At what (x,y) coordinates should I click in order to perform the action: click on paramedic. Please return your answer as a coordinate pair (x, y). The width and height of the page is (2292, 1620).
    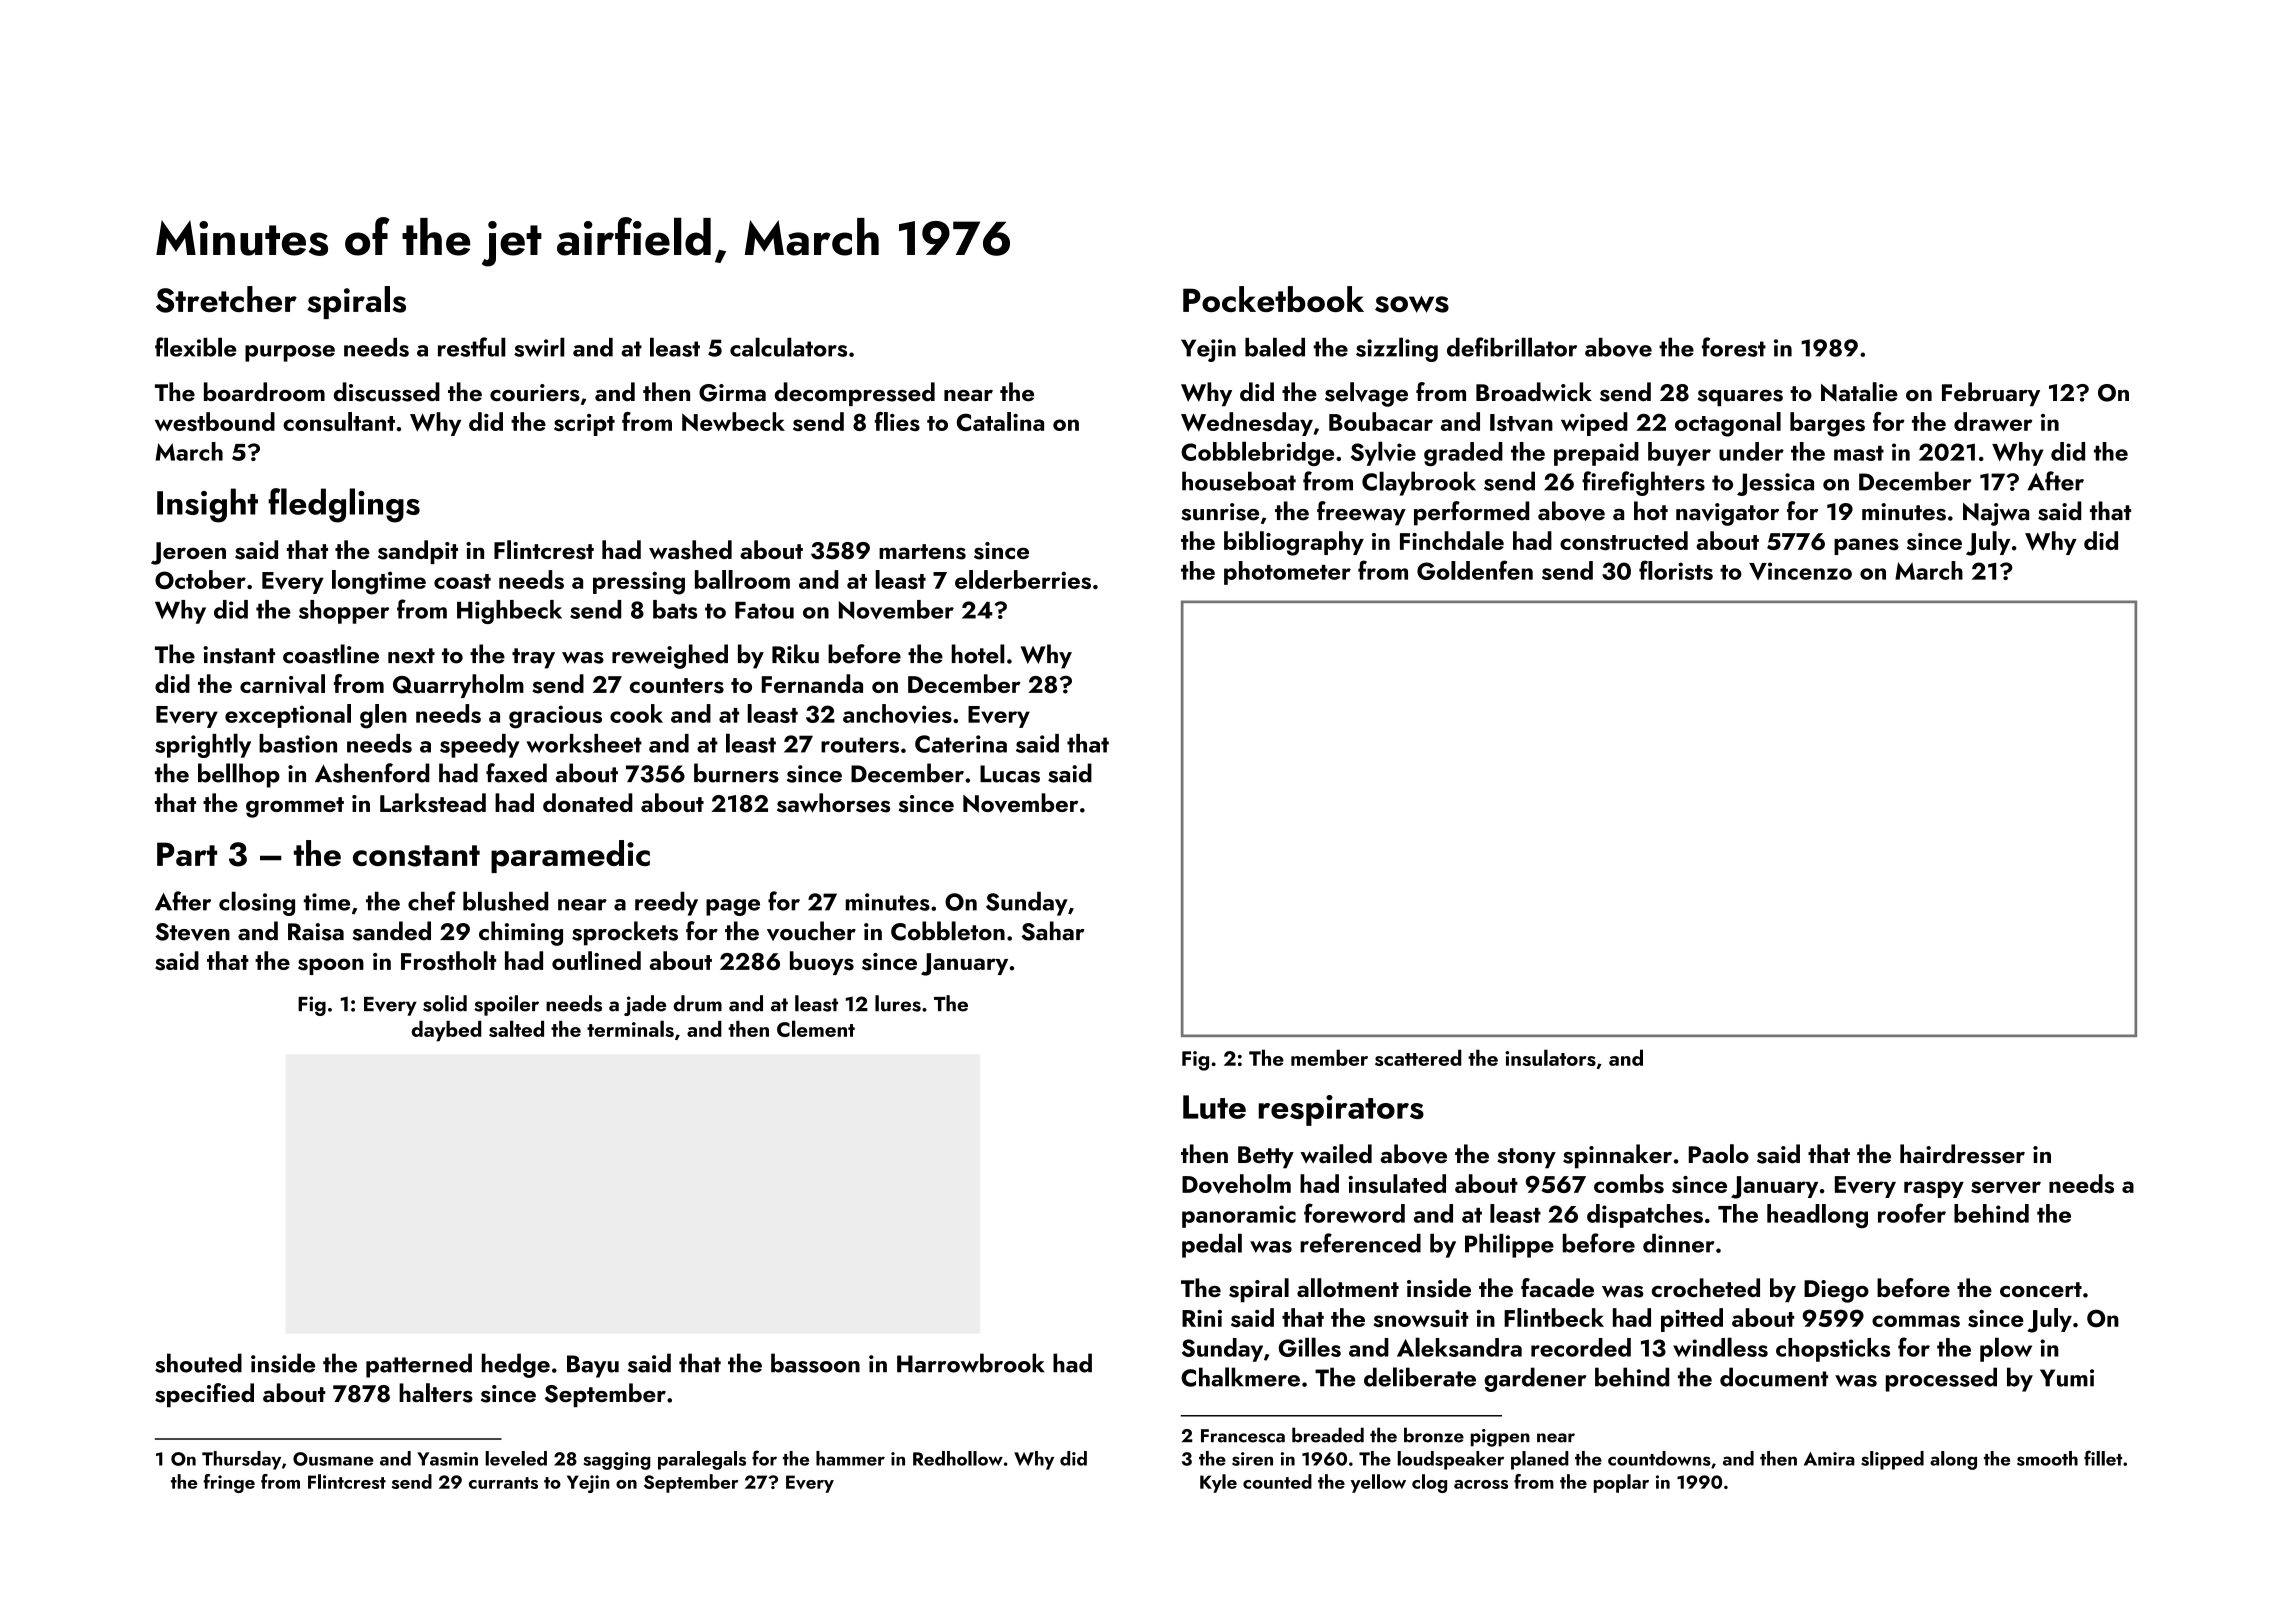
    Looking at the image, I should click on (570, 856).
